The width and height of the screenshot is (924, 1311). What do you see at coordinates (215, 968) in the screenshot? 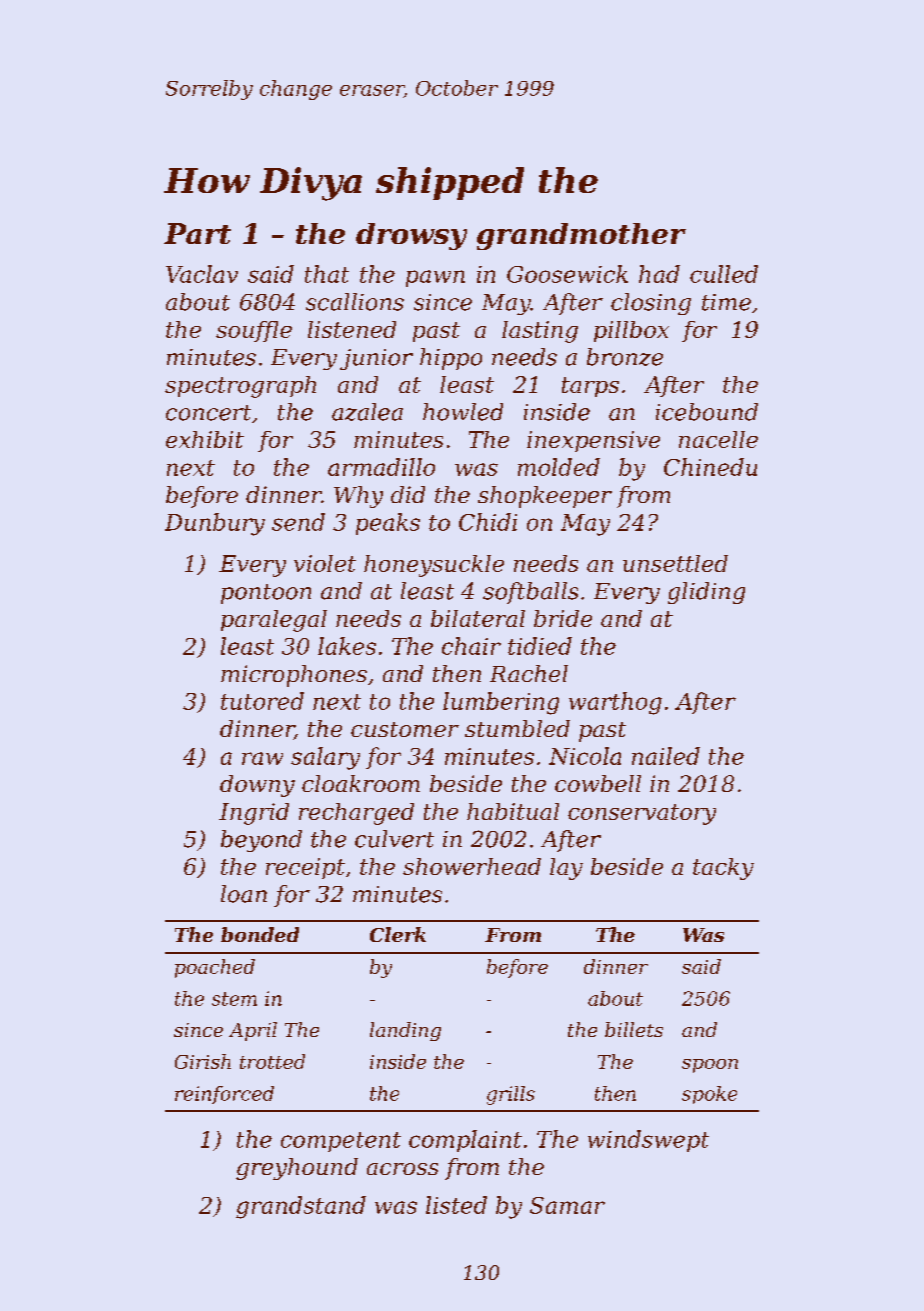
I see `poached` at bounding box center [215, 968].
